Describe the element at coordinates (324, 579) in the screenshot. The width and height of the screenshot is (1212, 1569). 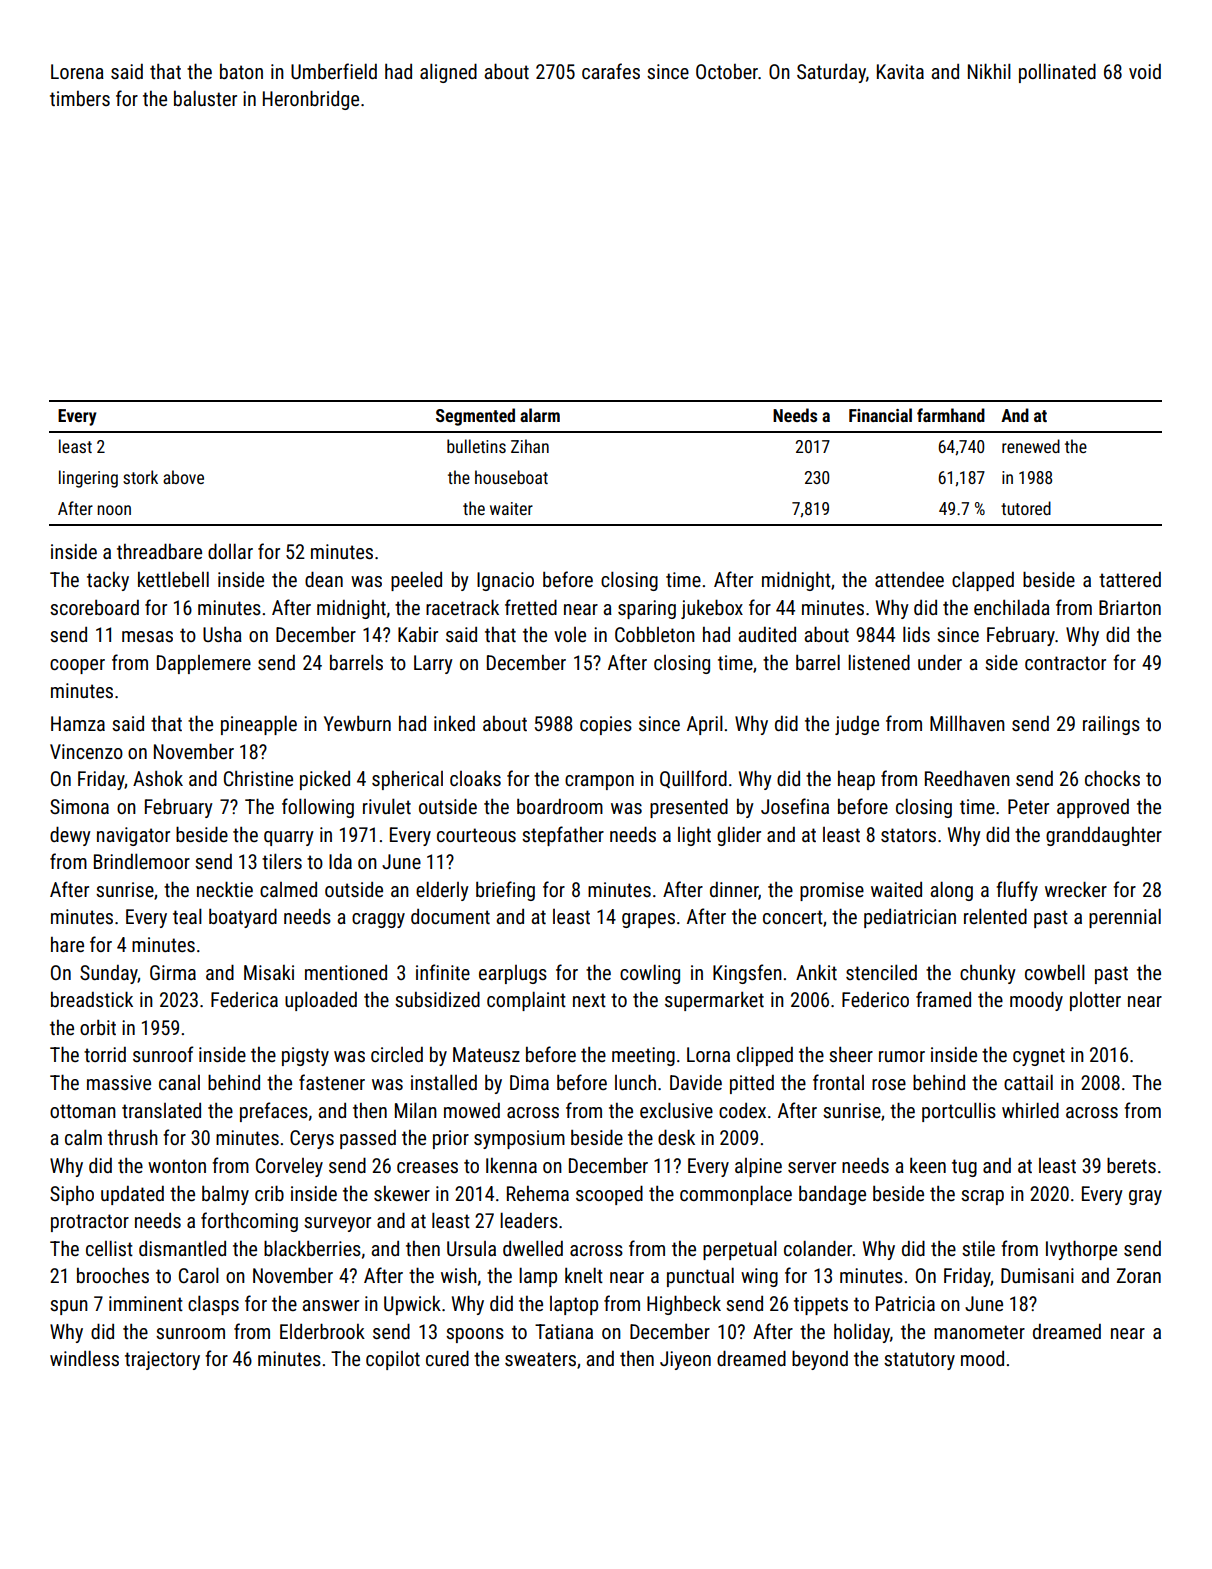
I see `dean` at that location.
